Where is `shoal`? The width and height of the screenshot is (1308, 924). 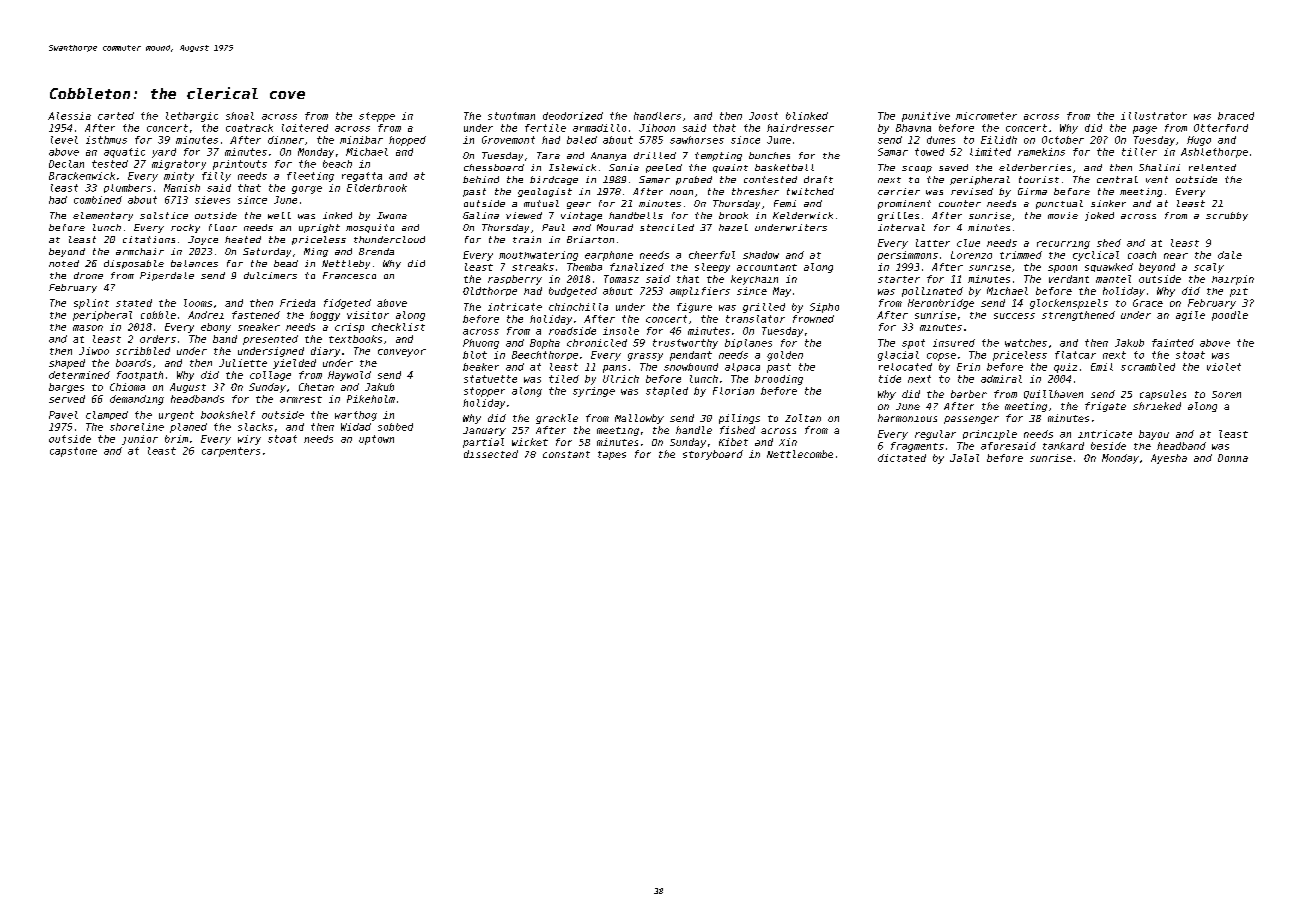 shoal is located at coordinates (240, 116).
